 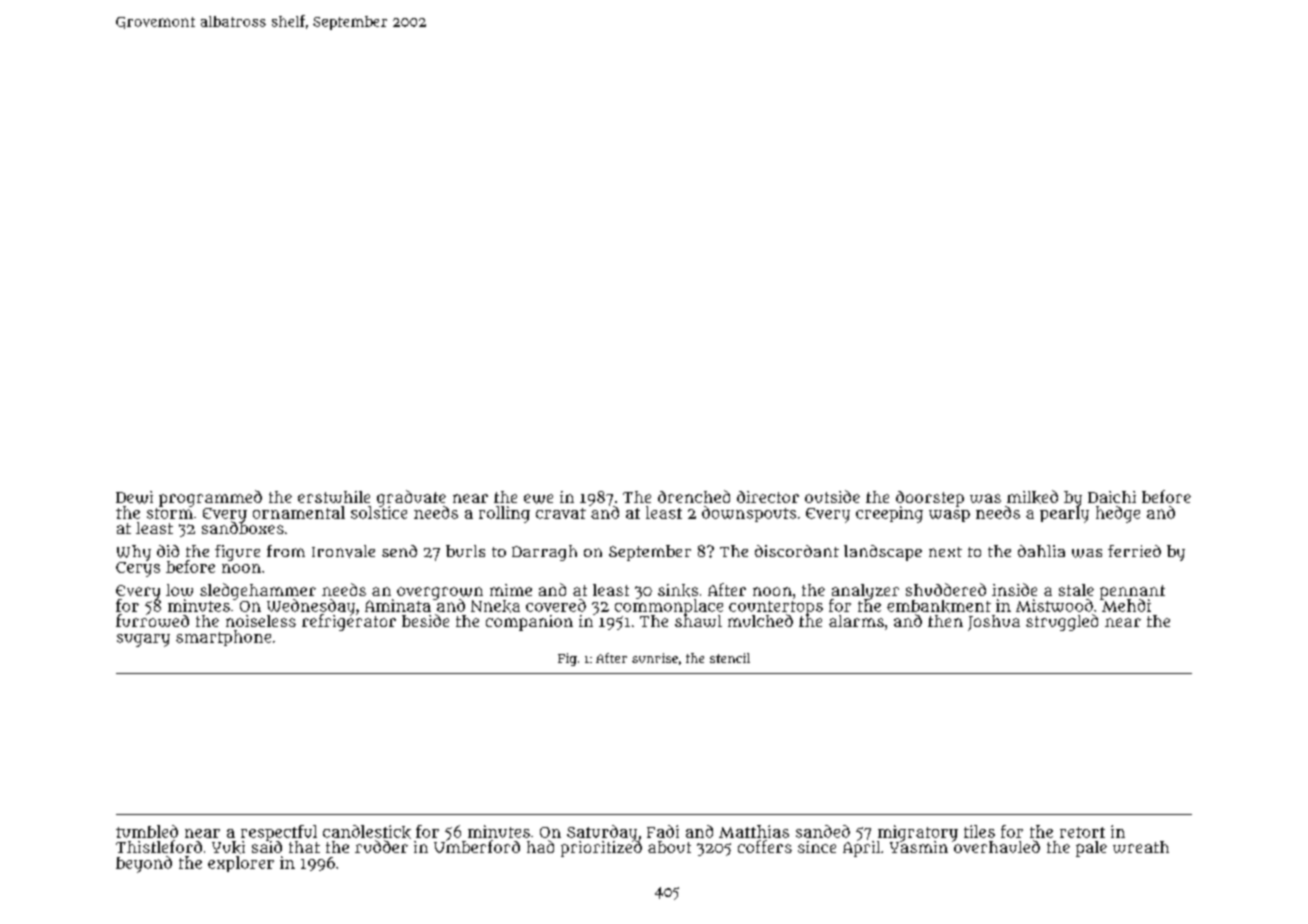 What do you see at coordinates (143, 640) in the screenshot?
I see `sugary` at bounding box center [143, 640].
